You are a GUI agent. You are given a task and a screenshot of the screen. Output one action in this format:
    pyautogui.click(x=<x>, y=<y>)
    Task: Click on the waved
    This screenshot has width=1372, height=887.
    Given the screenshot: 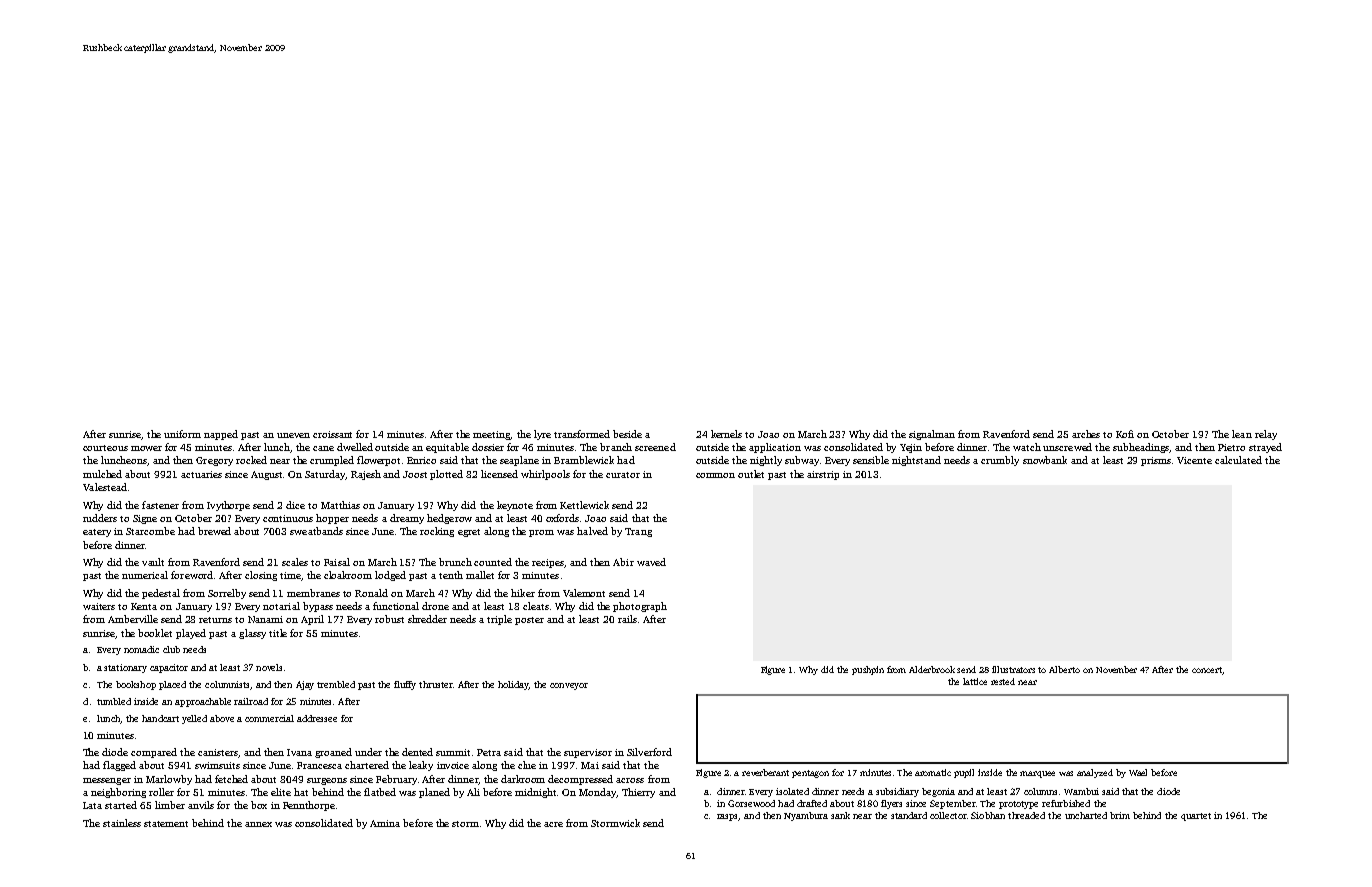 What is the action you would take?
    pyautogui.click(x=651, y=562)
